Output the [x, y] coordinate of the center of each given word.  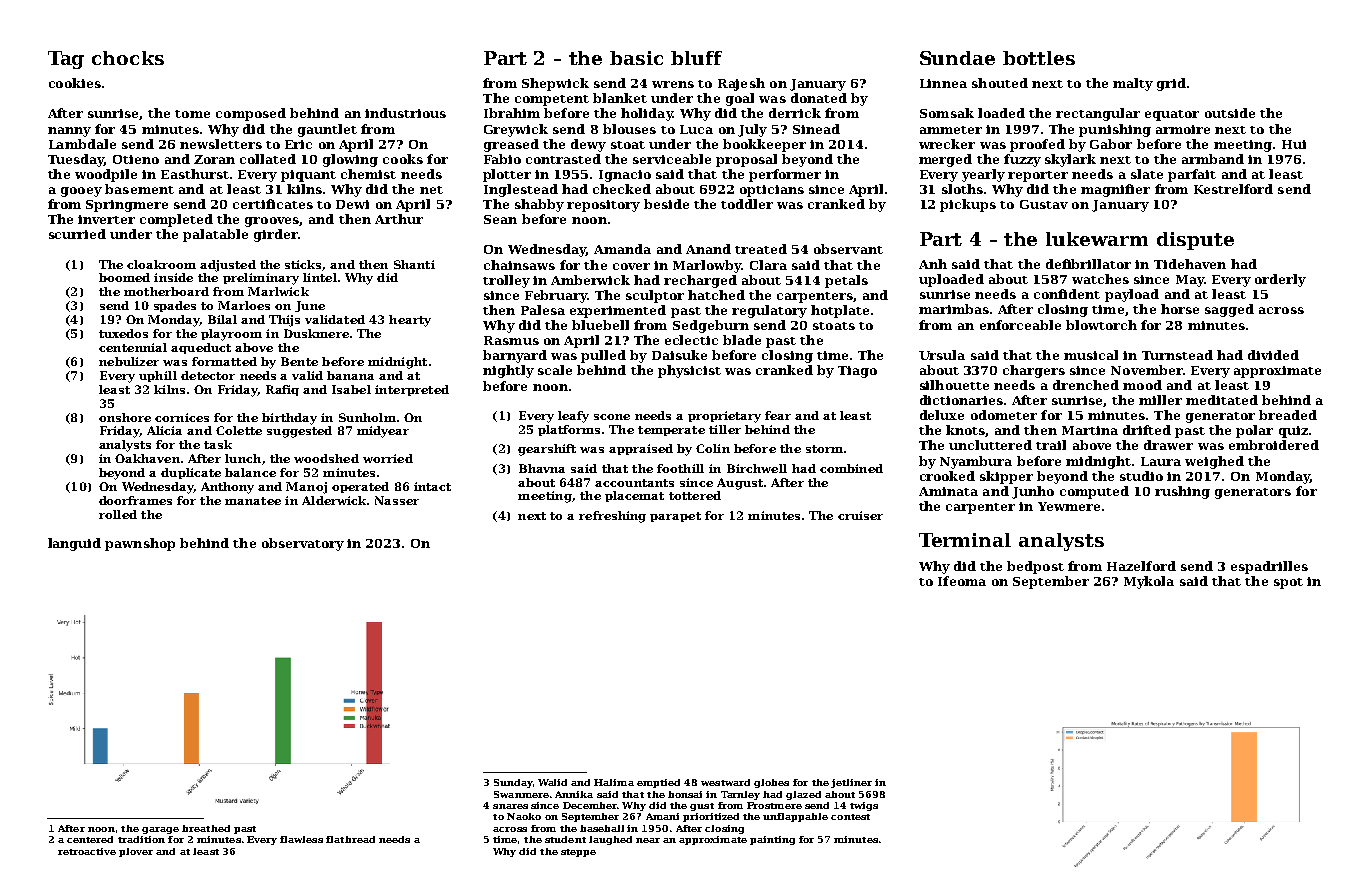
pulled [603, 356]
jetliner [851, 783]
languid [74, 544]
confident [1067, 294]
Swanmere [521, 794]
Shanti [414, 264]
